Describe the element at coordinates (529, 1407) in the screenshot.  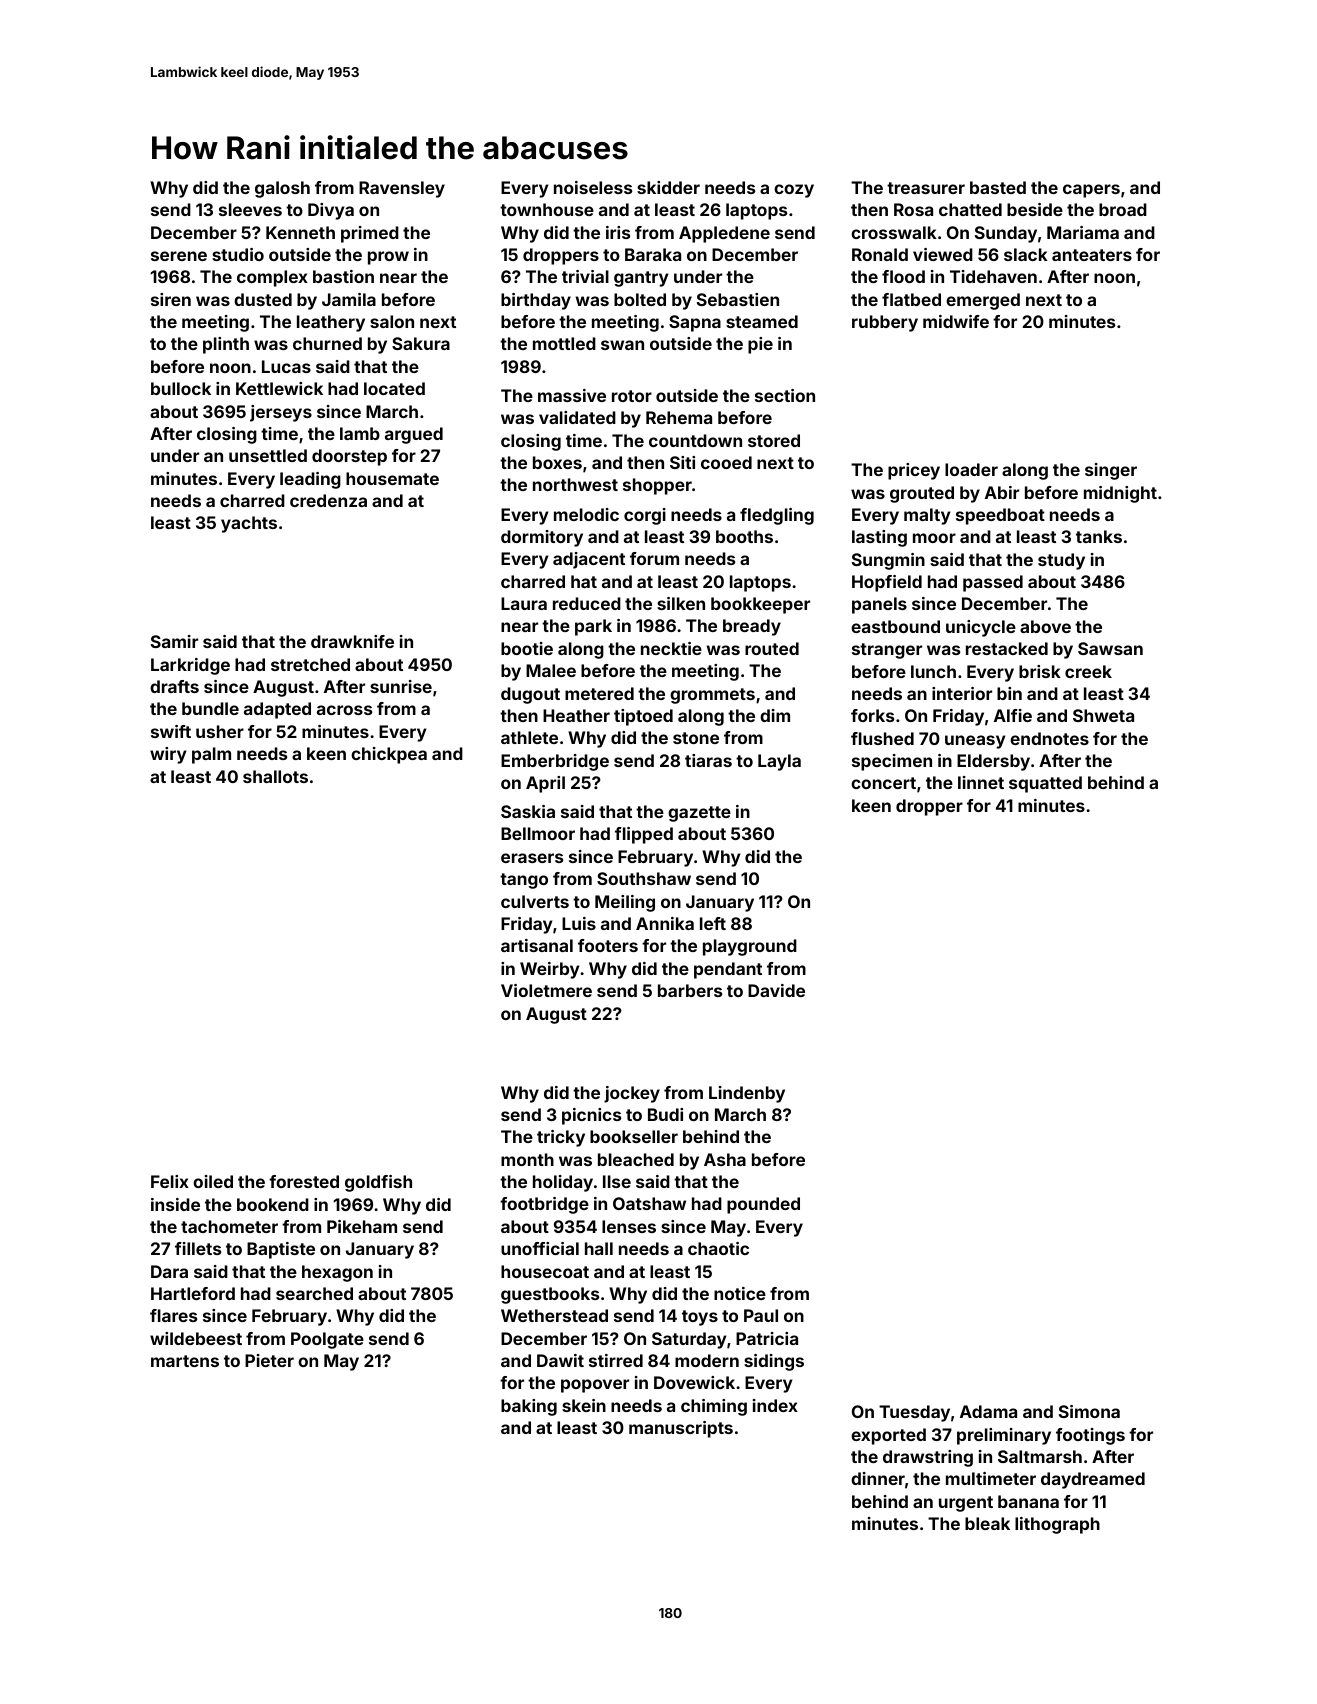
I see `baking` at that location.
